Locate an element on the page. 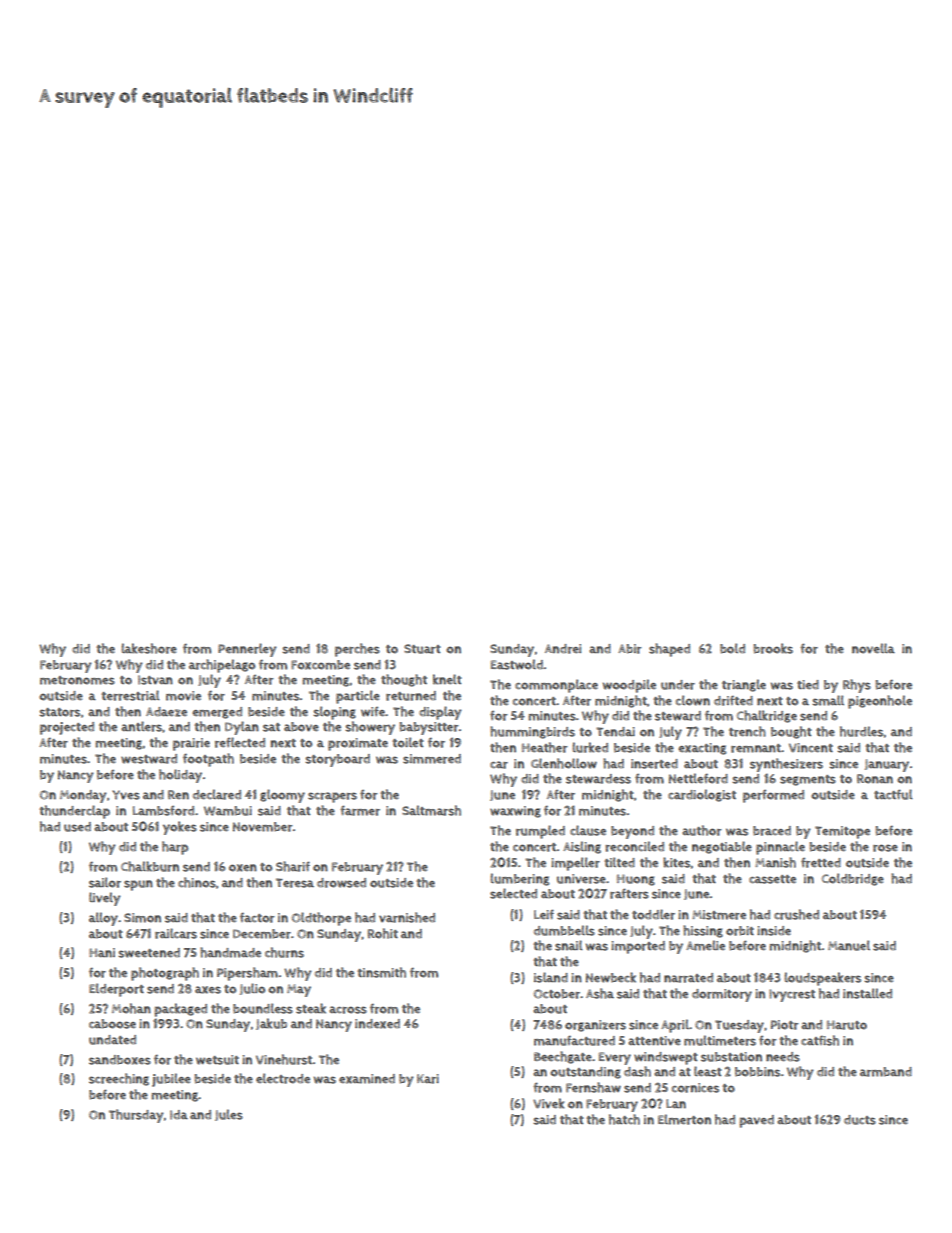 This image has width=952, height=1233. Rohit is located at coordinates (383, 933).
